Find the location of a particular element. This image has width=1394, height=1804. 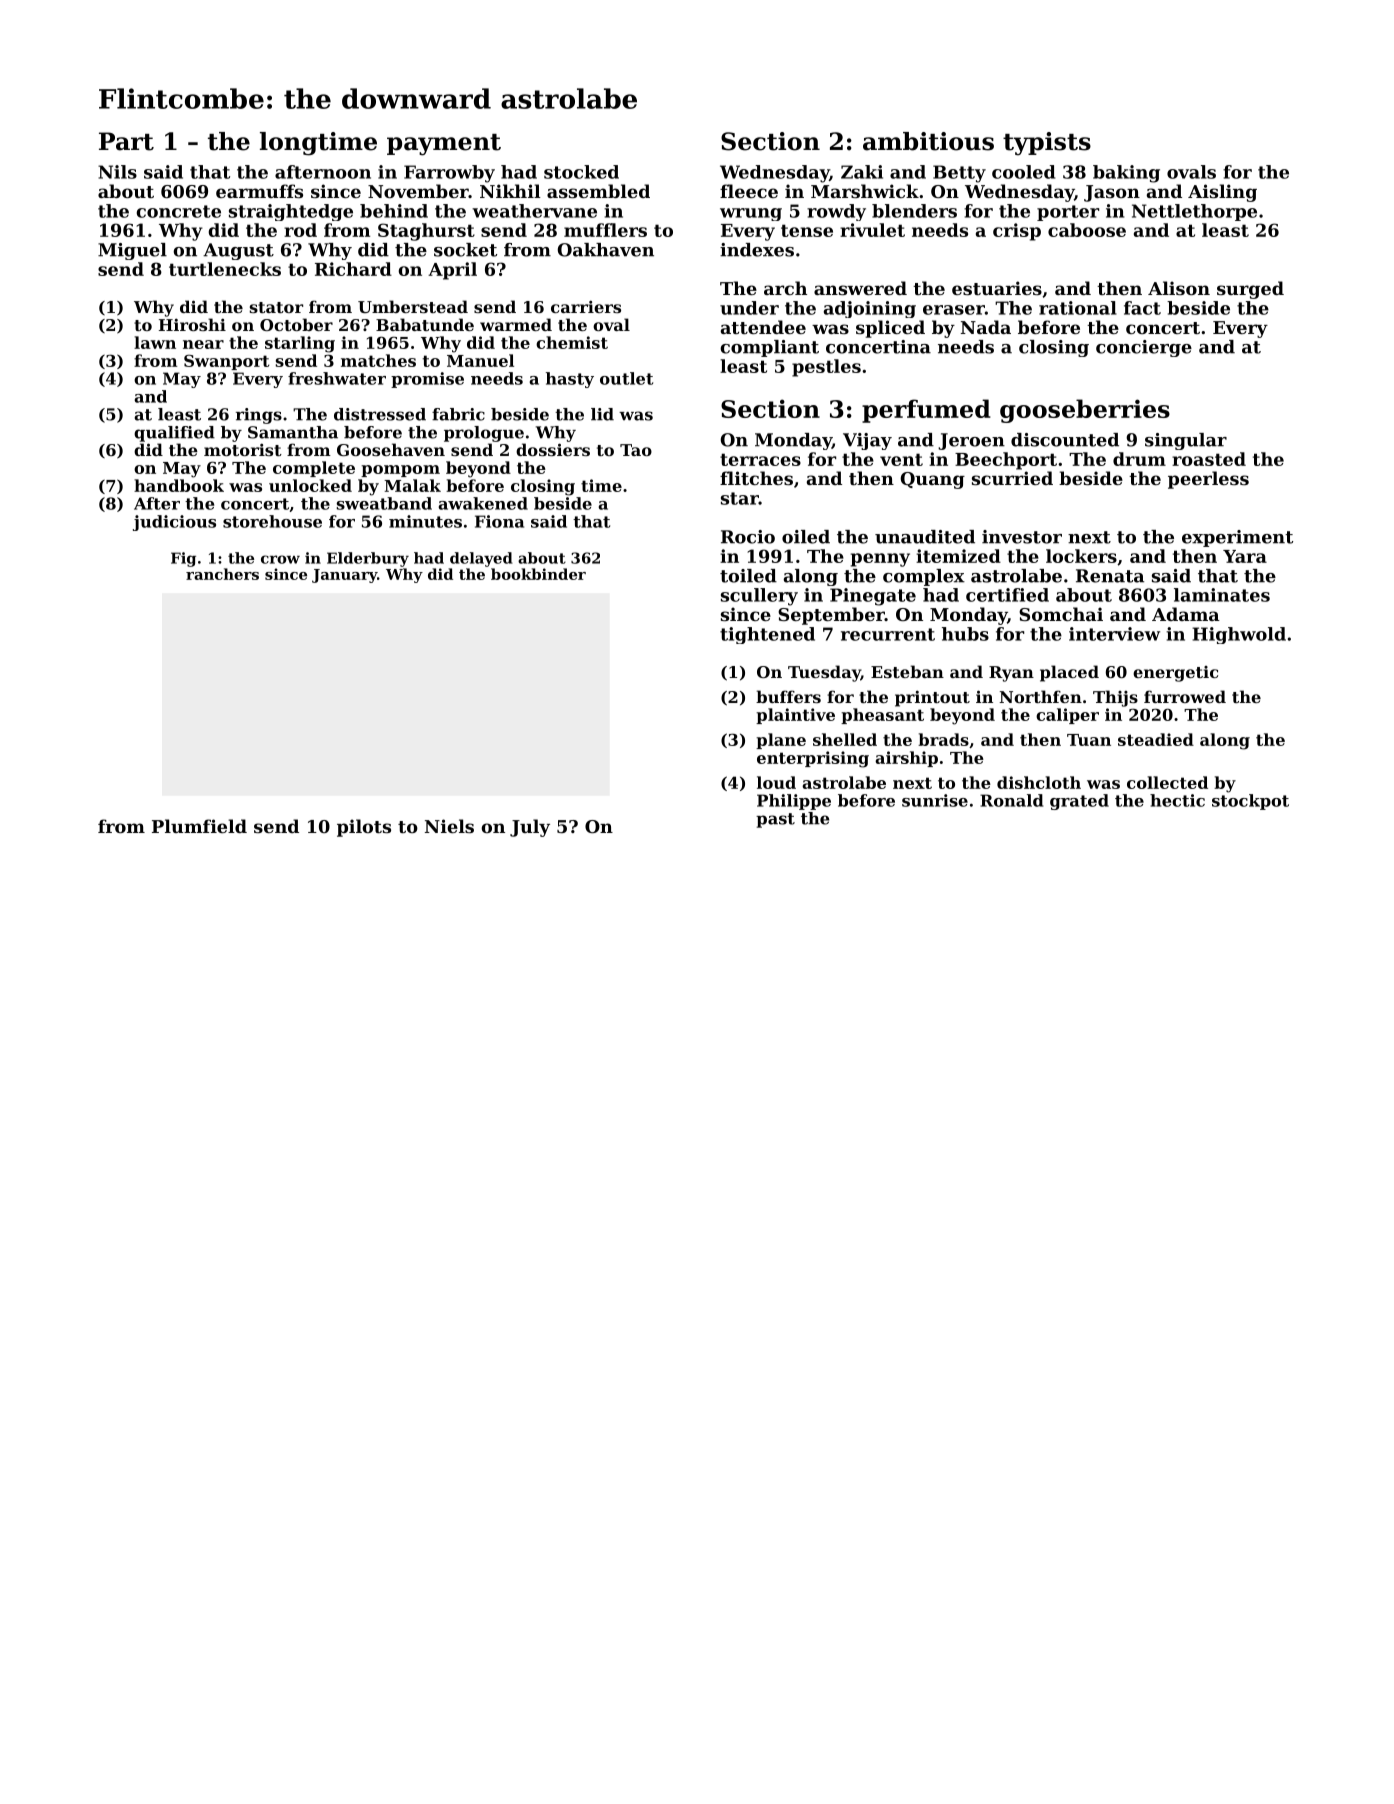

November is located at coordinates (418, 191).
